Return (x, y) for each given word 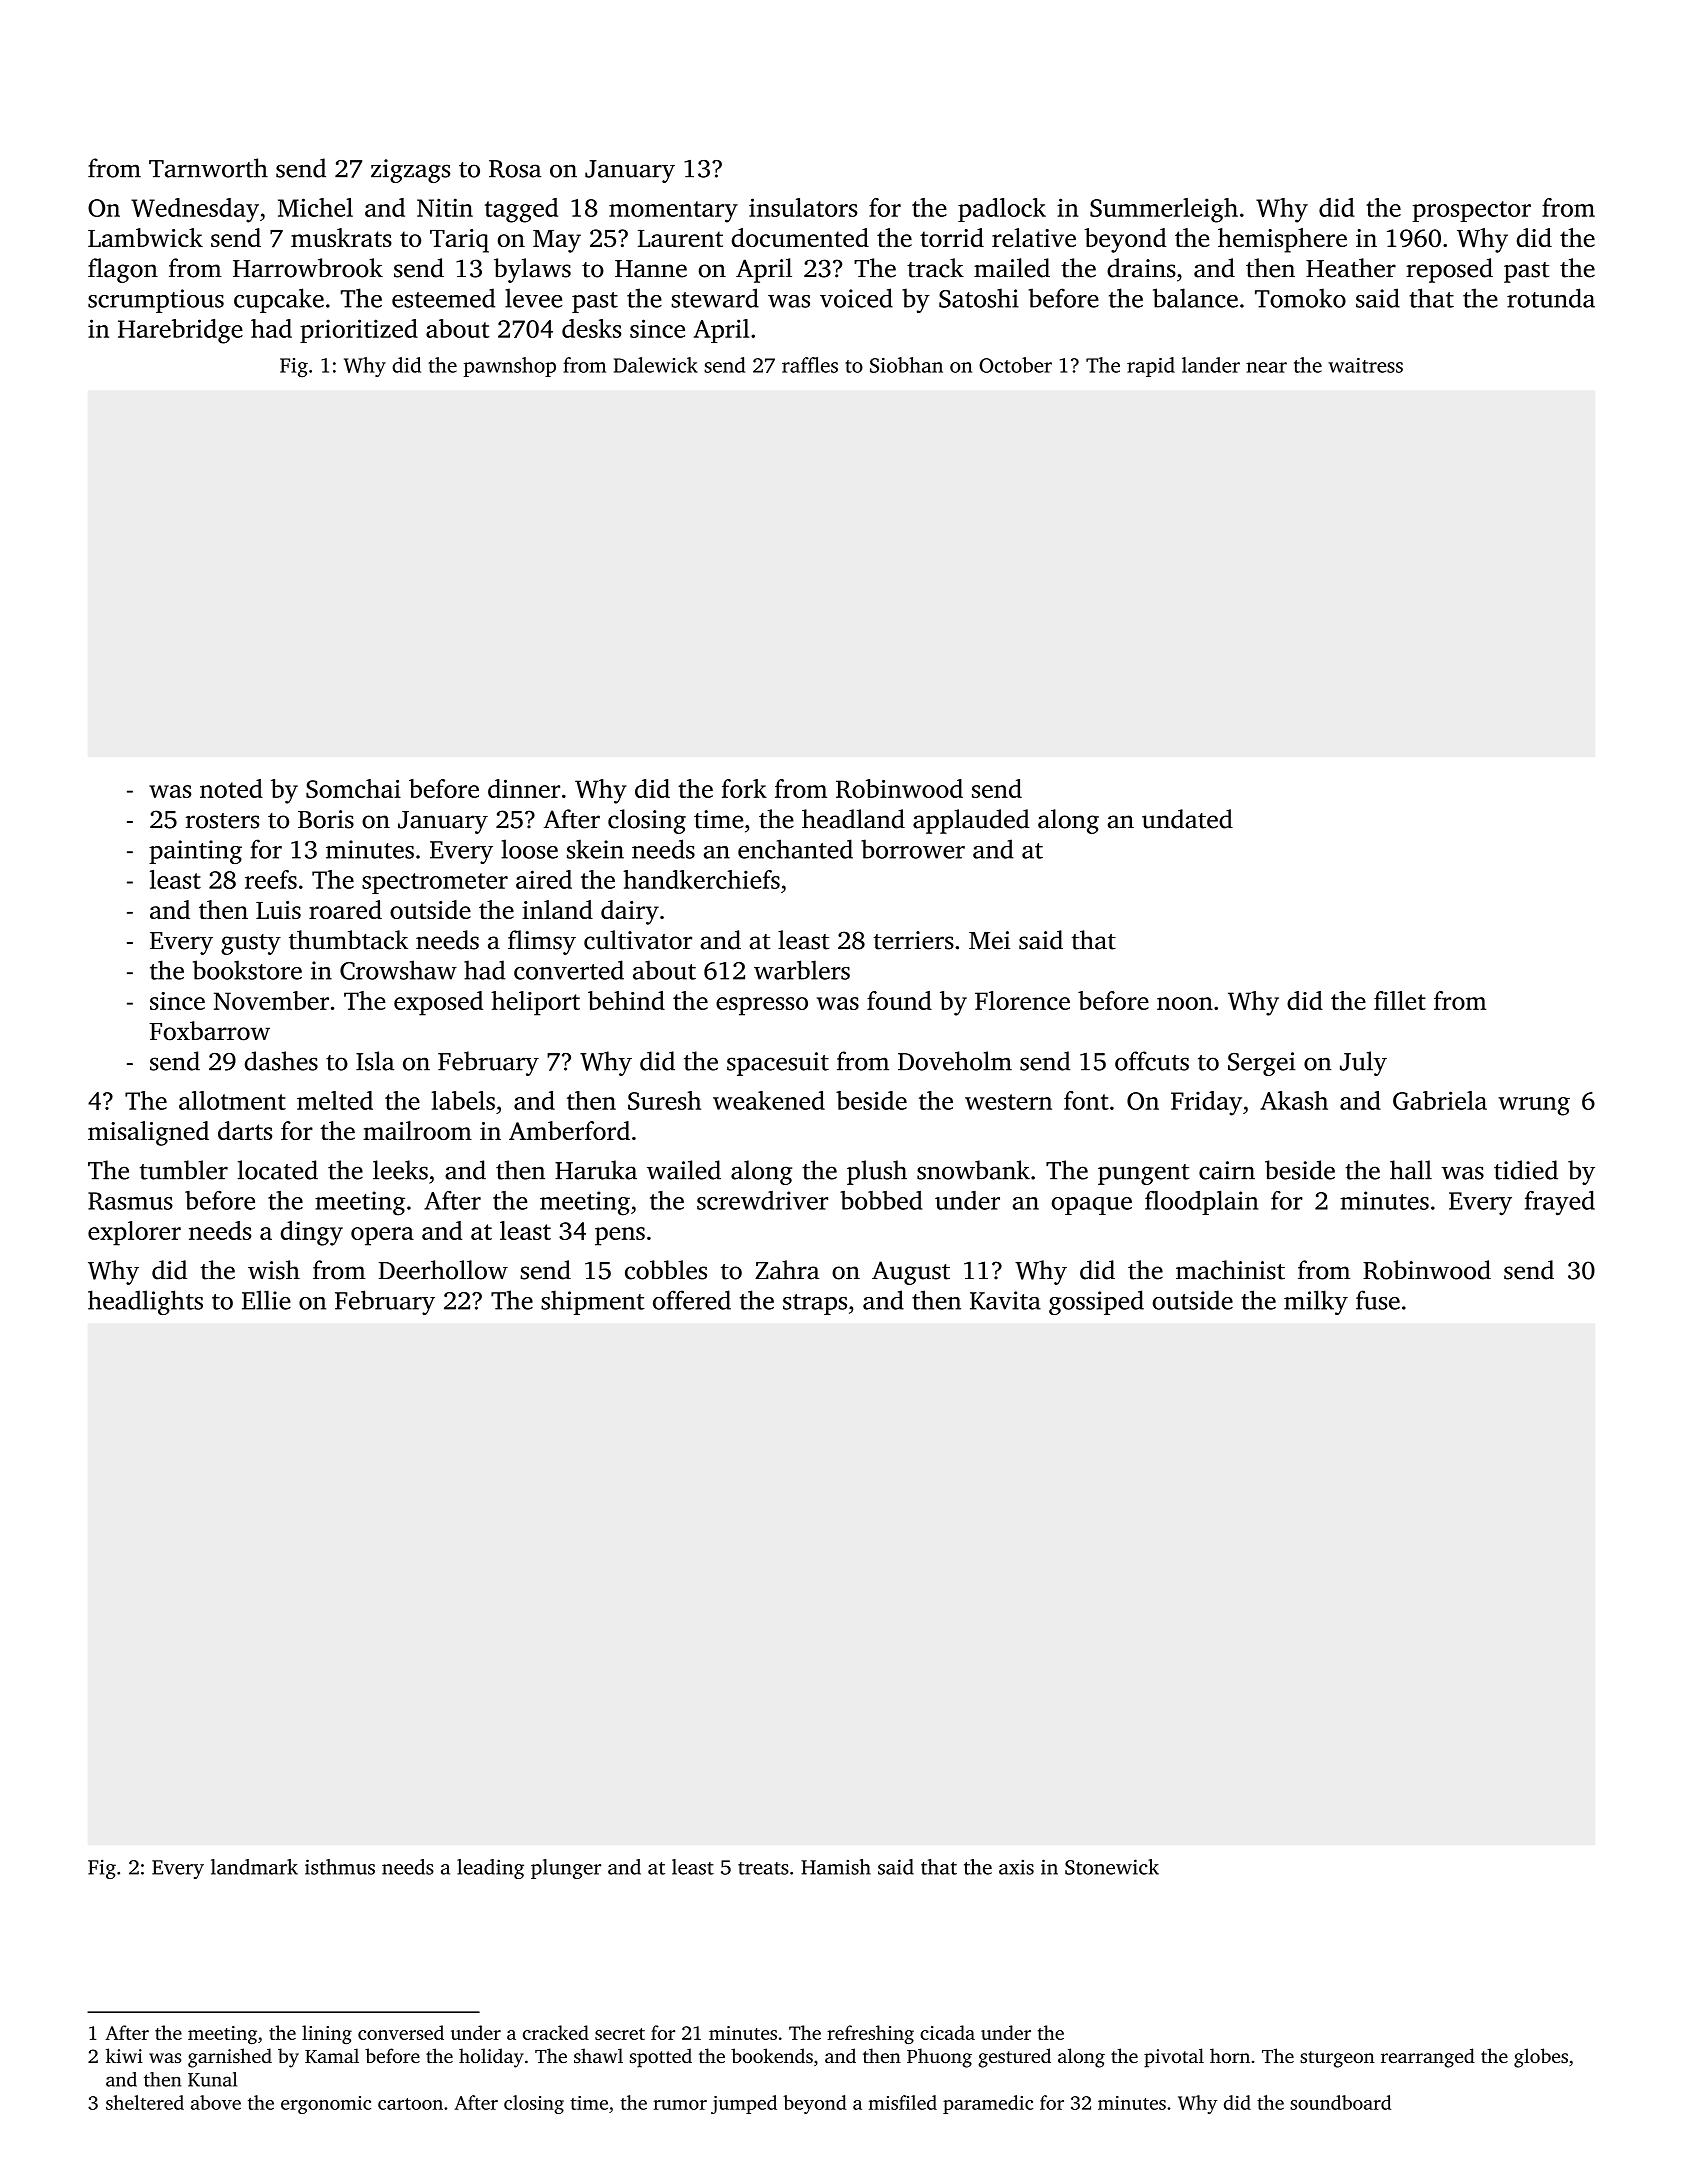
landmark (254, 1867)
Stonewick (1112, 1867)
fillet (1400, 1000)
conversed (401, 2032)
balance (1195, 298)
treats (763, 1868)
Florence (1022, 1000)
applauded (971, 821)
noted (231, 788)
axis (1016, 1867)
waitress (1365, 365)
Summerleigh (1164, 210)
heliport (535, 1003)
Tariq (459, 241)
